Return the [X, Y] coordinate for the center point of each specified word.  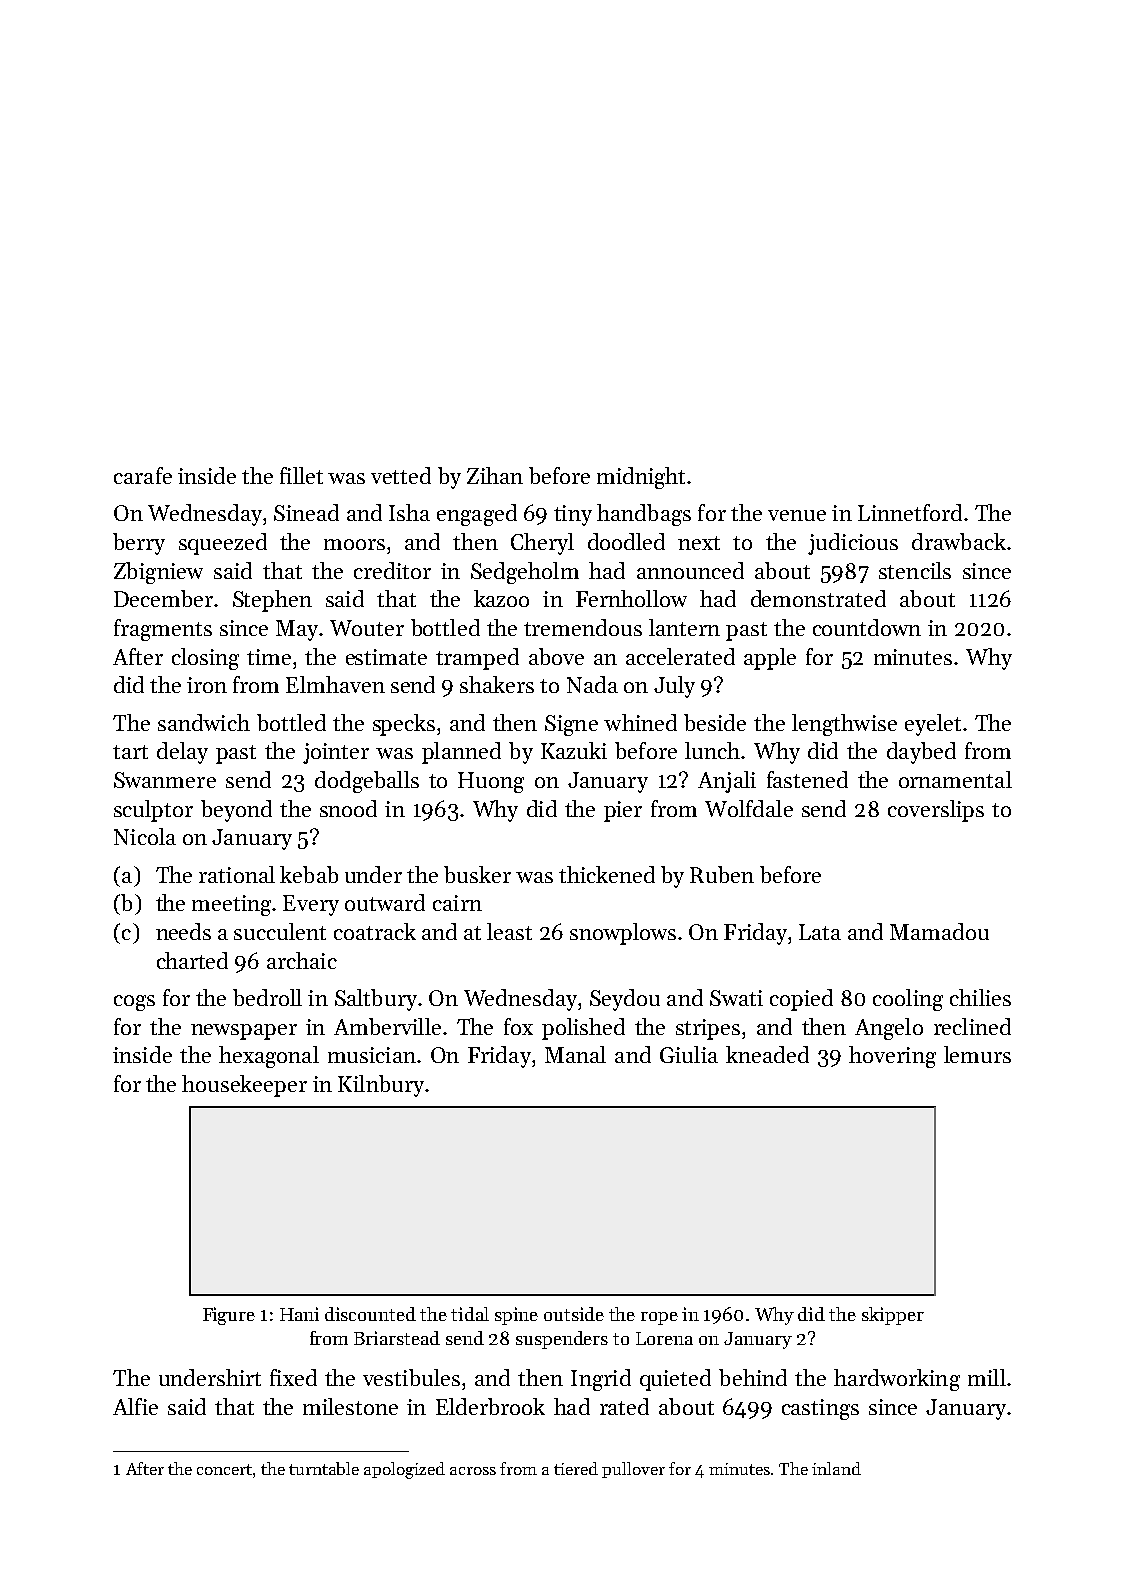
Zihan [495, 475]
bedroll [267, 997]
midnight [641, 478]
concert [224, 1469]
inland [836, 1468]
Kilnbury [381, 1086]
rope [659, 1318]
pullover [633, 1470]
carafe [143, 475]
